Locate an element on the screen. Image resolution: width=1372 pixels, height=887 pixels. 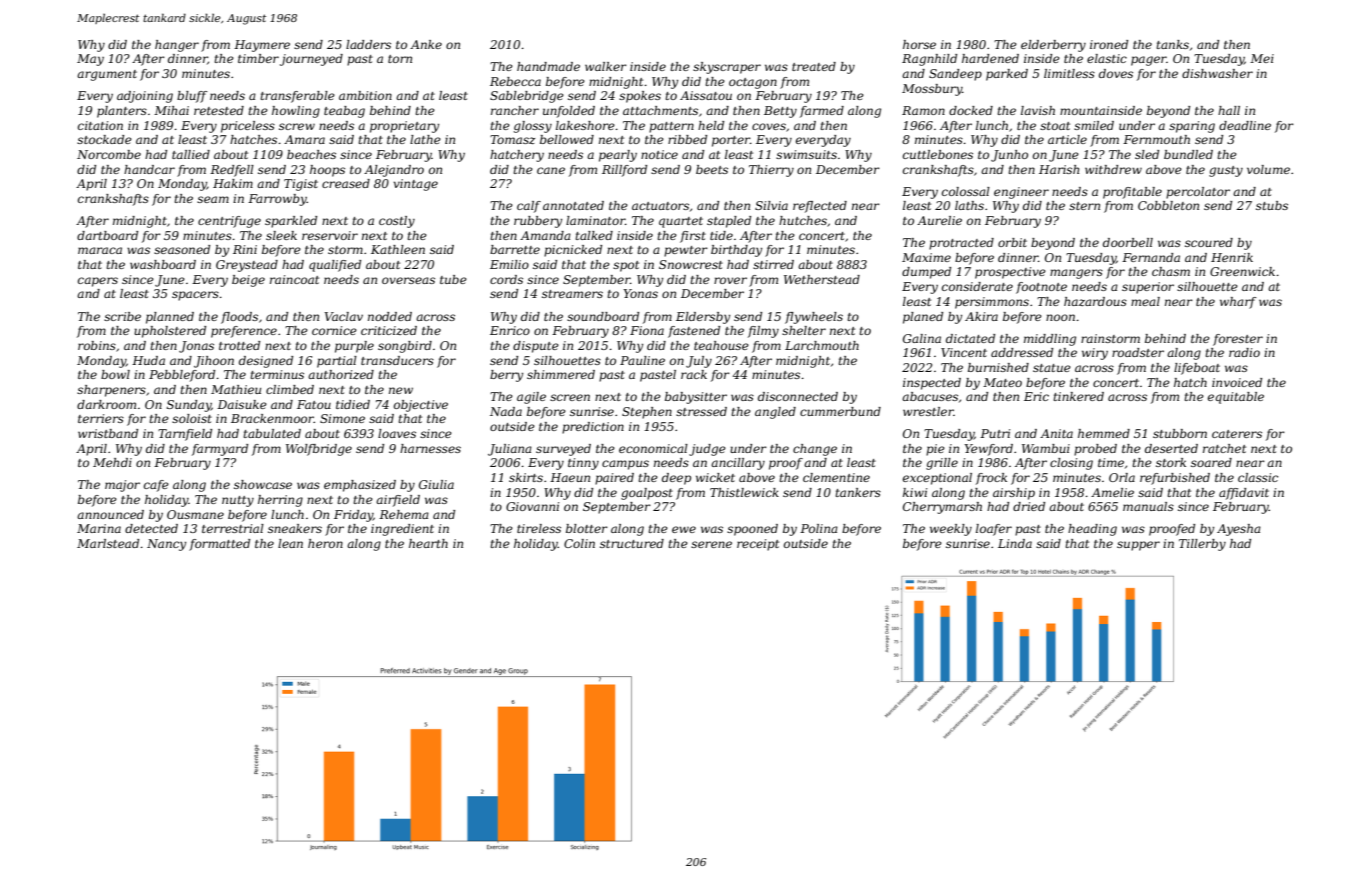
transferable is located at coordinates (297, 97).
